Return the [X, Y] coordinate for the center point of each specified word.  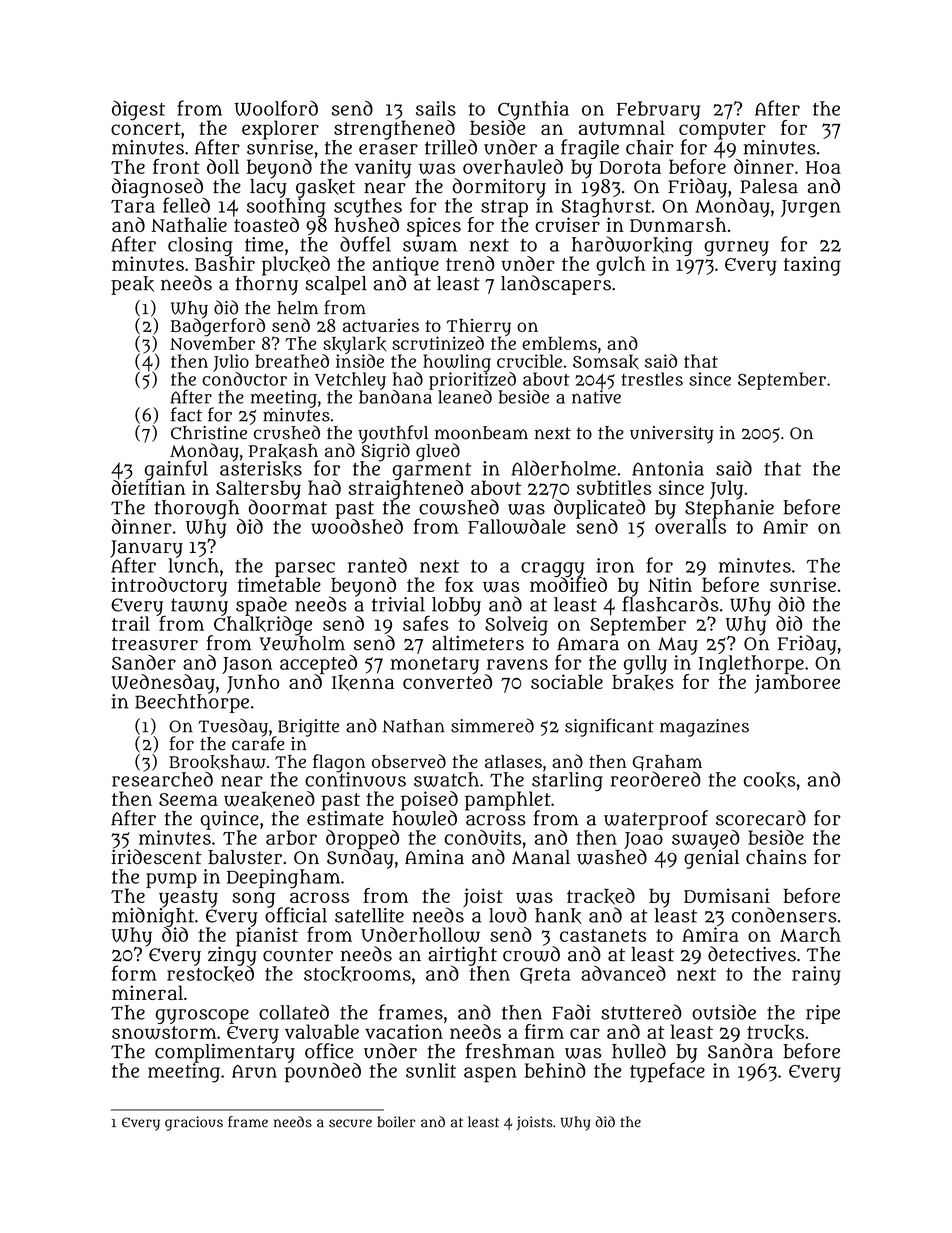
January [147, 549]
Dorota [630, 167]
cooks [770, 780]
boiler [396, 1122]
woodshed [357, 526]
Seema [188, 799]
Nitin [670, 584]
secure [350, 1123]
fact [186, 414]
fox [459, 584]
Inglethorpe [751, 664]
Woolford [276, 108]
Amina [434, 857]
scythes [368, 207]
